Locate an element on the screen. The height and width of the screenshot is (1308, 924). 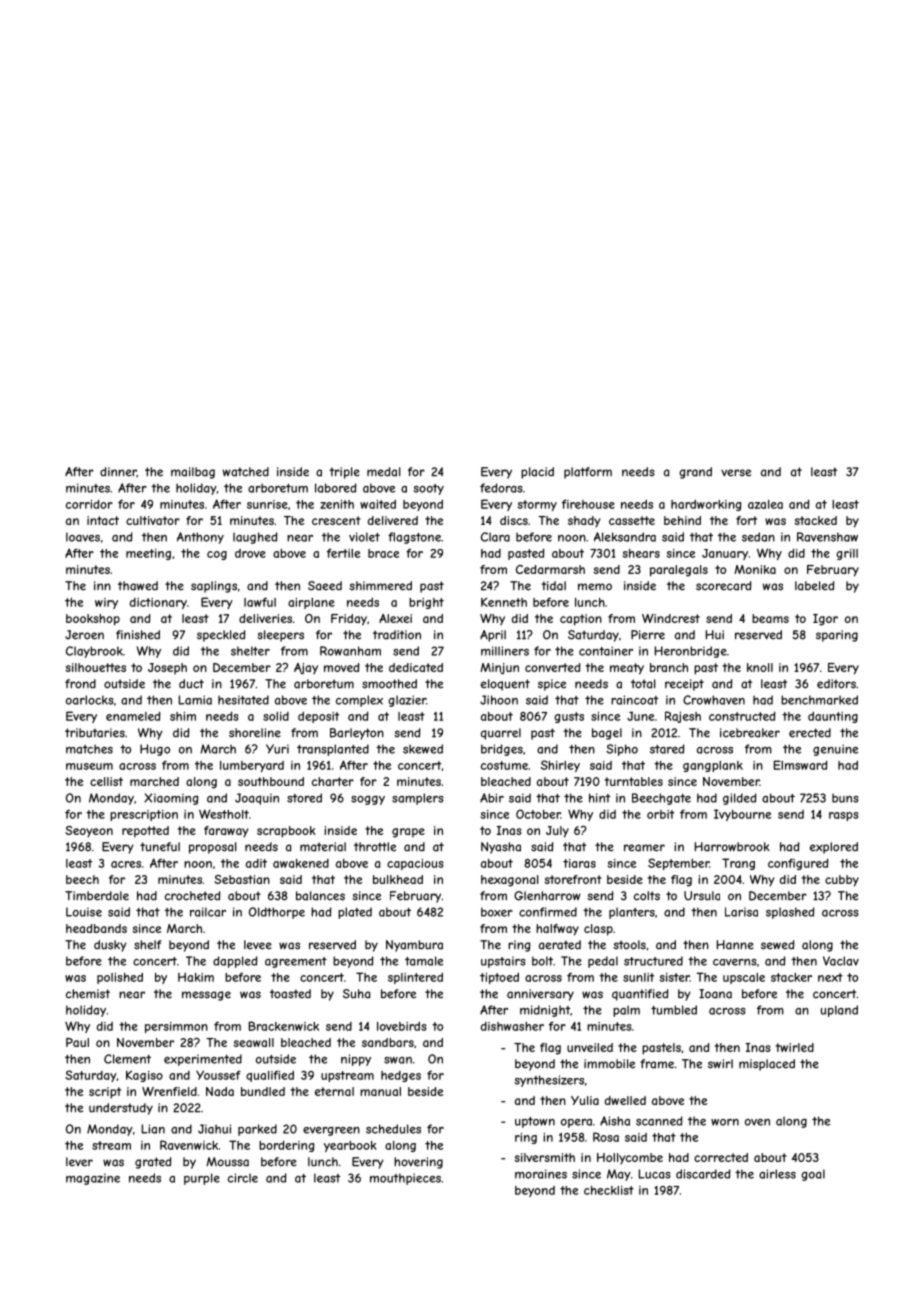
complex is located at coordinates (359, 701).
